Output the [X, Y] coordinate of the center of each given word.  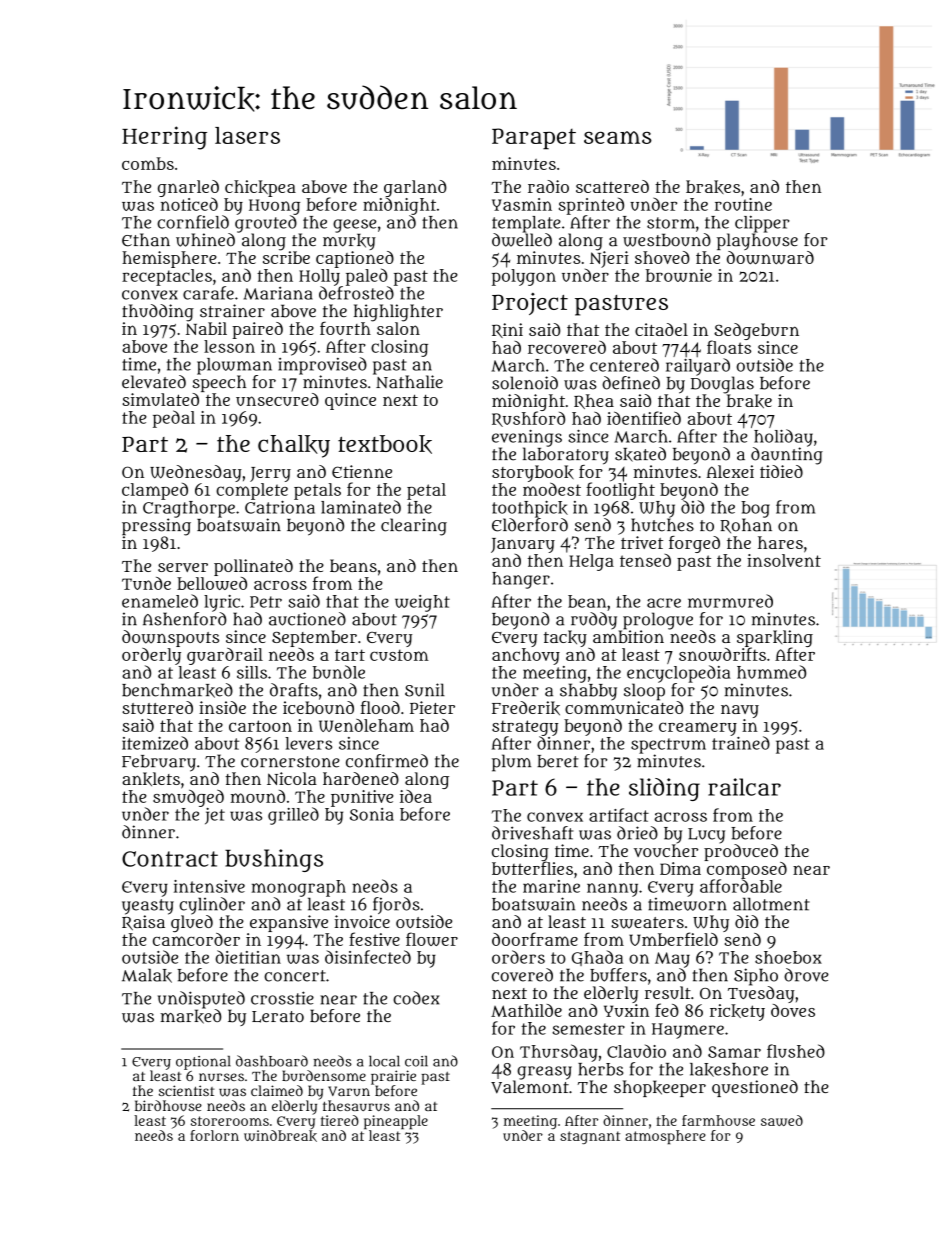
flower [432, 939]
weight [422, 603]
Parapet [534, 138]
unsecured [277, 399]
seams [618, 137]
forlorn [214, 1135]
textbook [385, 444]
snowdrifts [722, 654]
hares [780, 542]
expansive [289, 923]
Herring [164, 138]
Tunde [146, 583]
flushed [796, 1051]
